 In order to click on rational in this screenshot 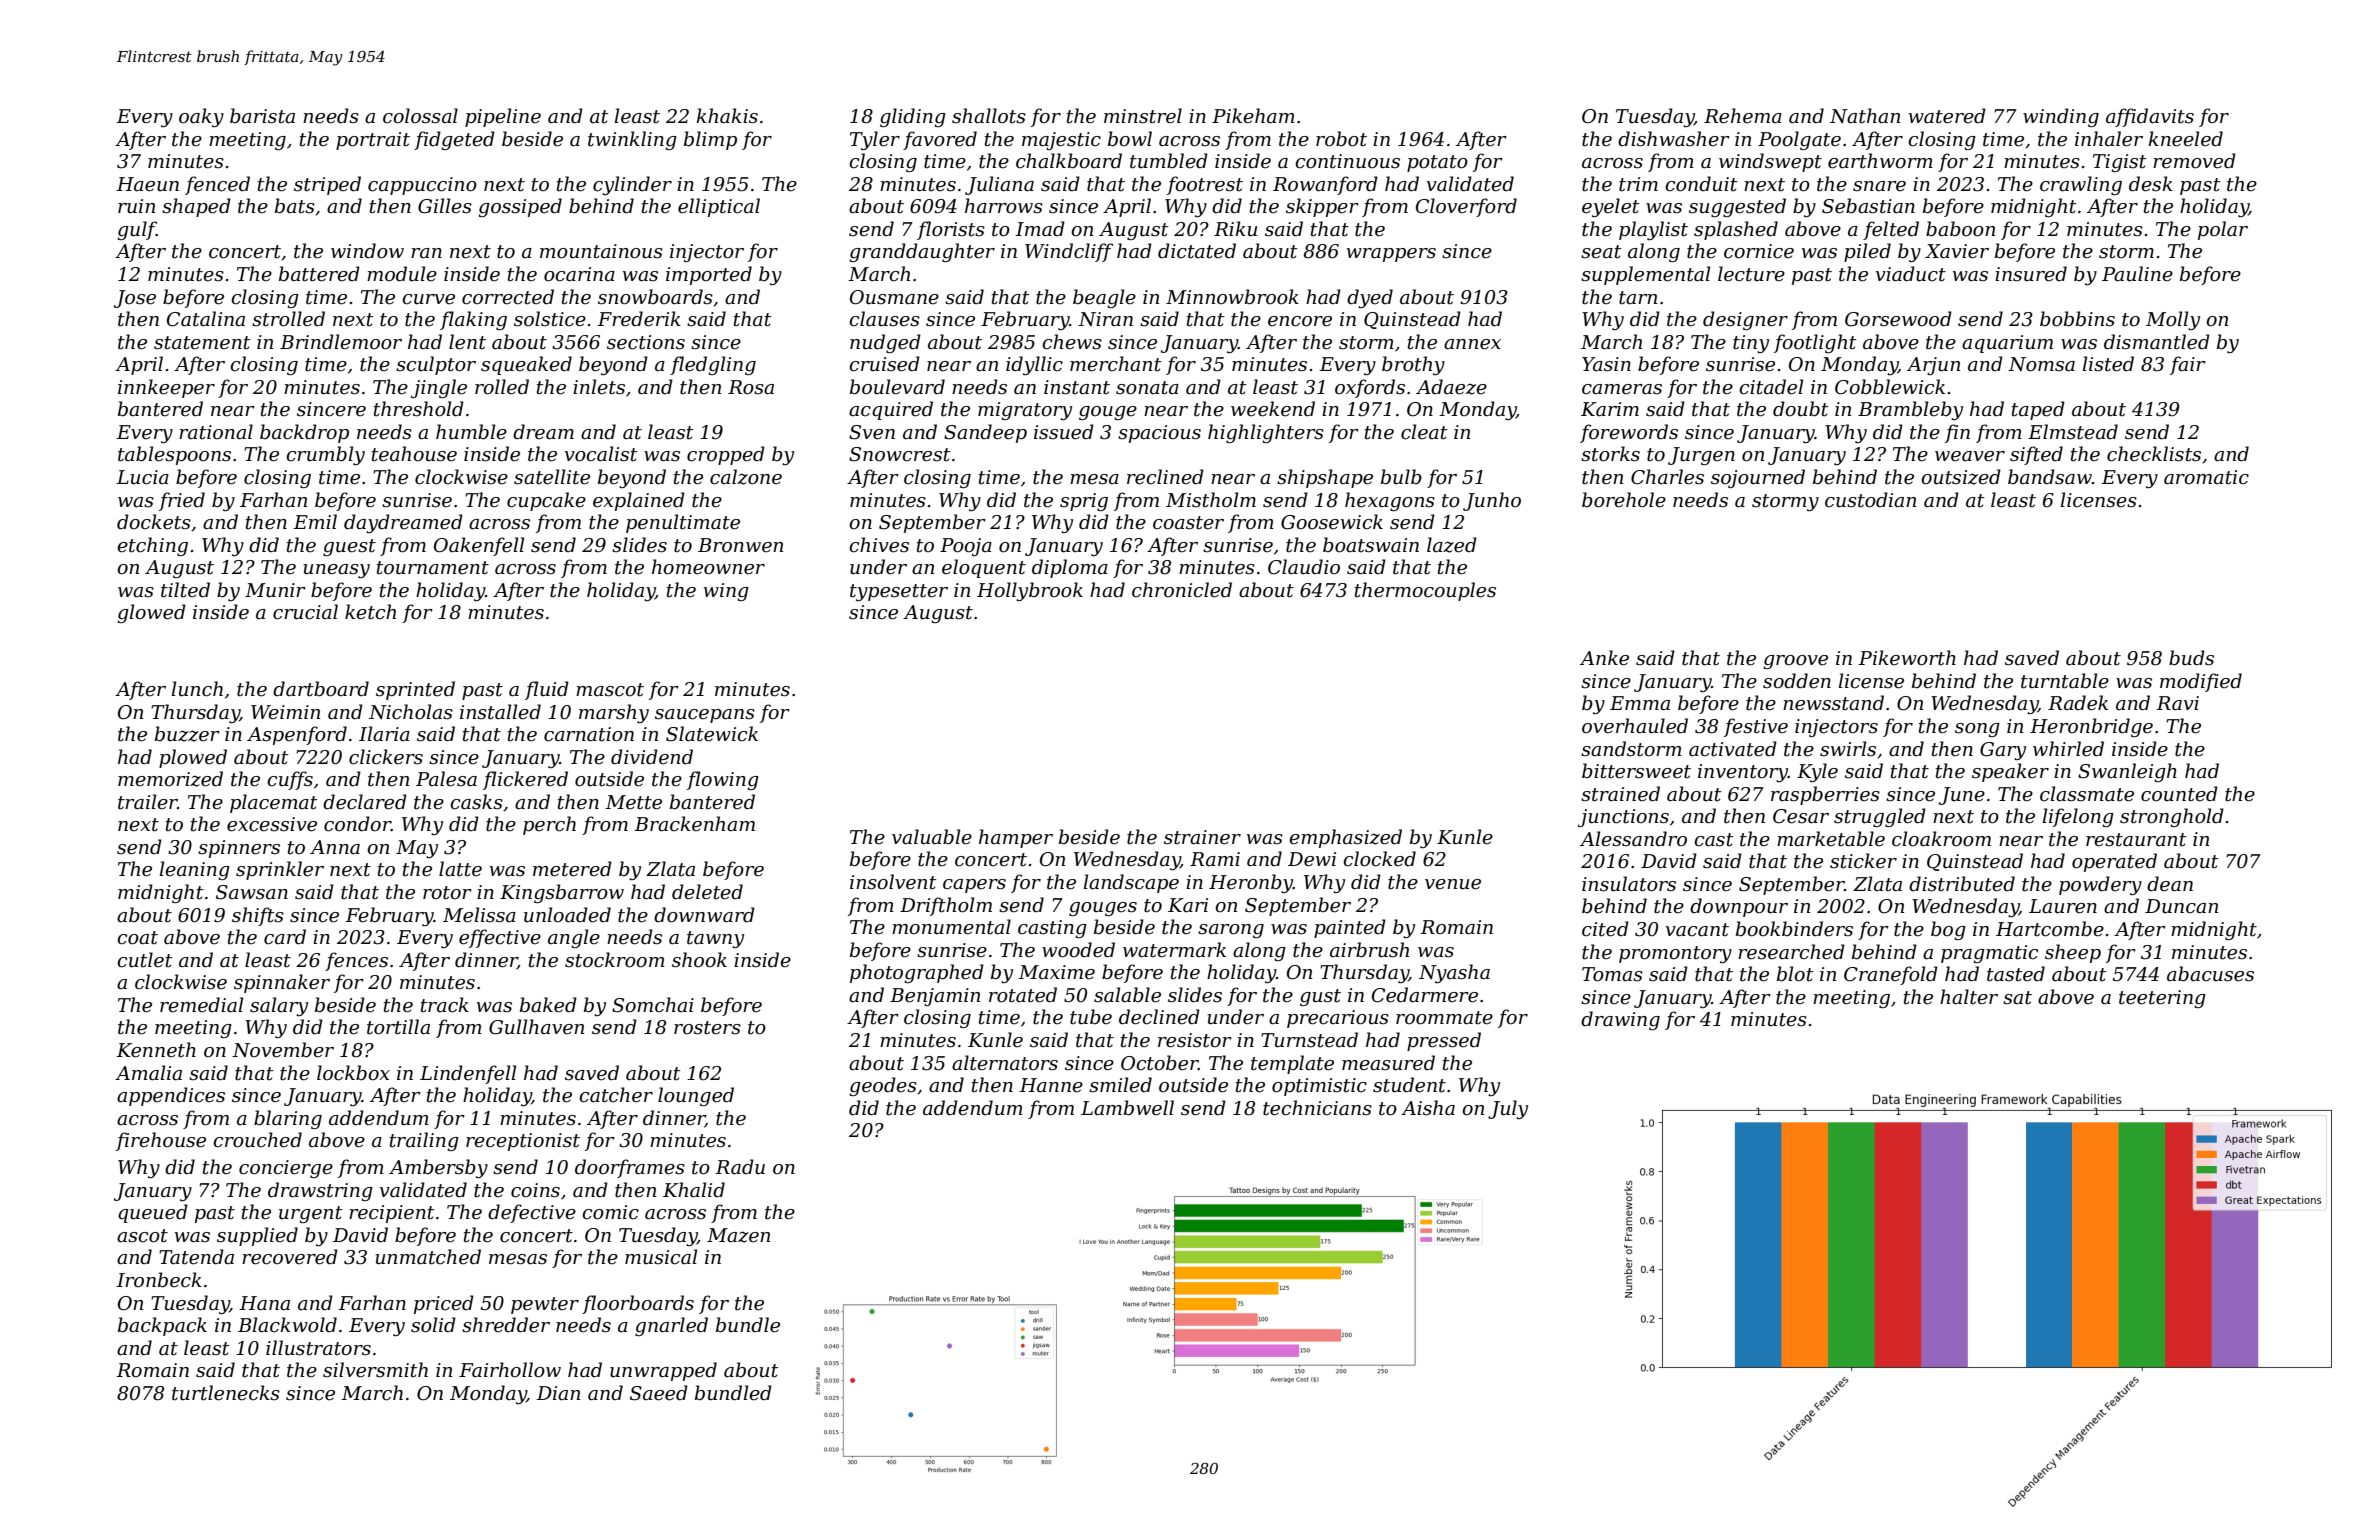, I will do `click(216, 432)`.
